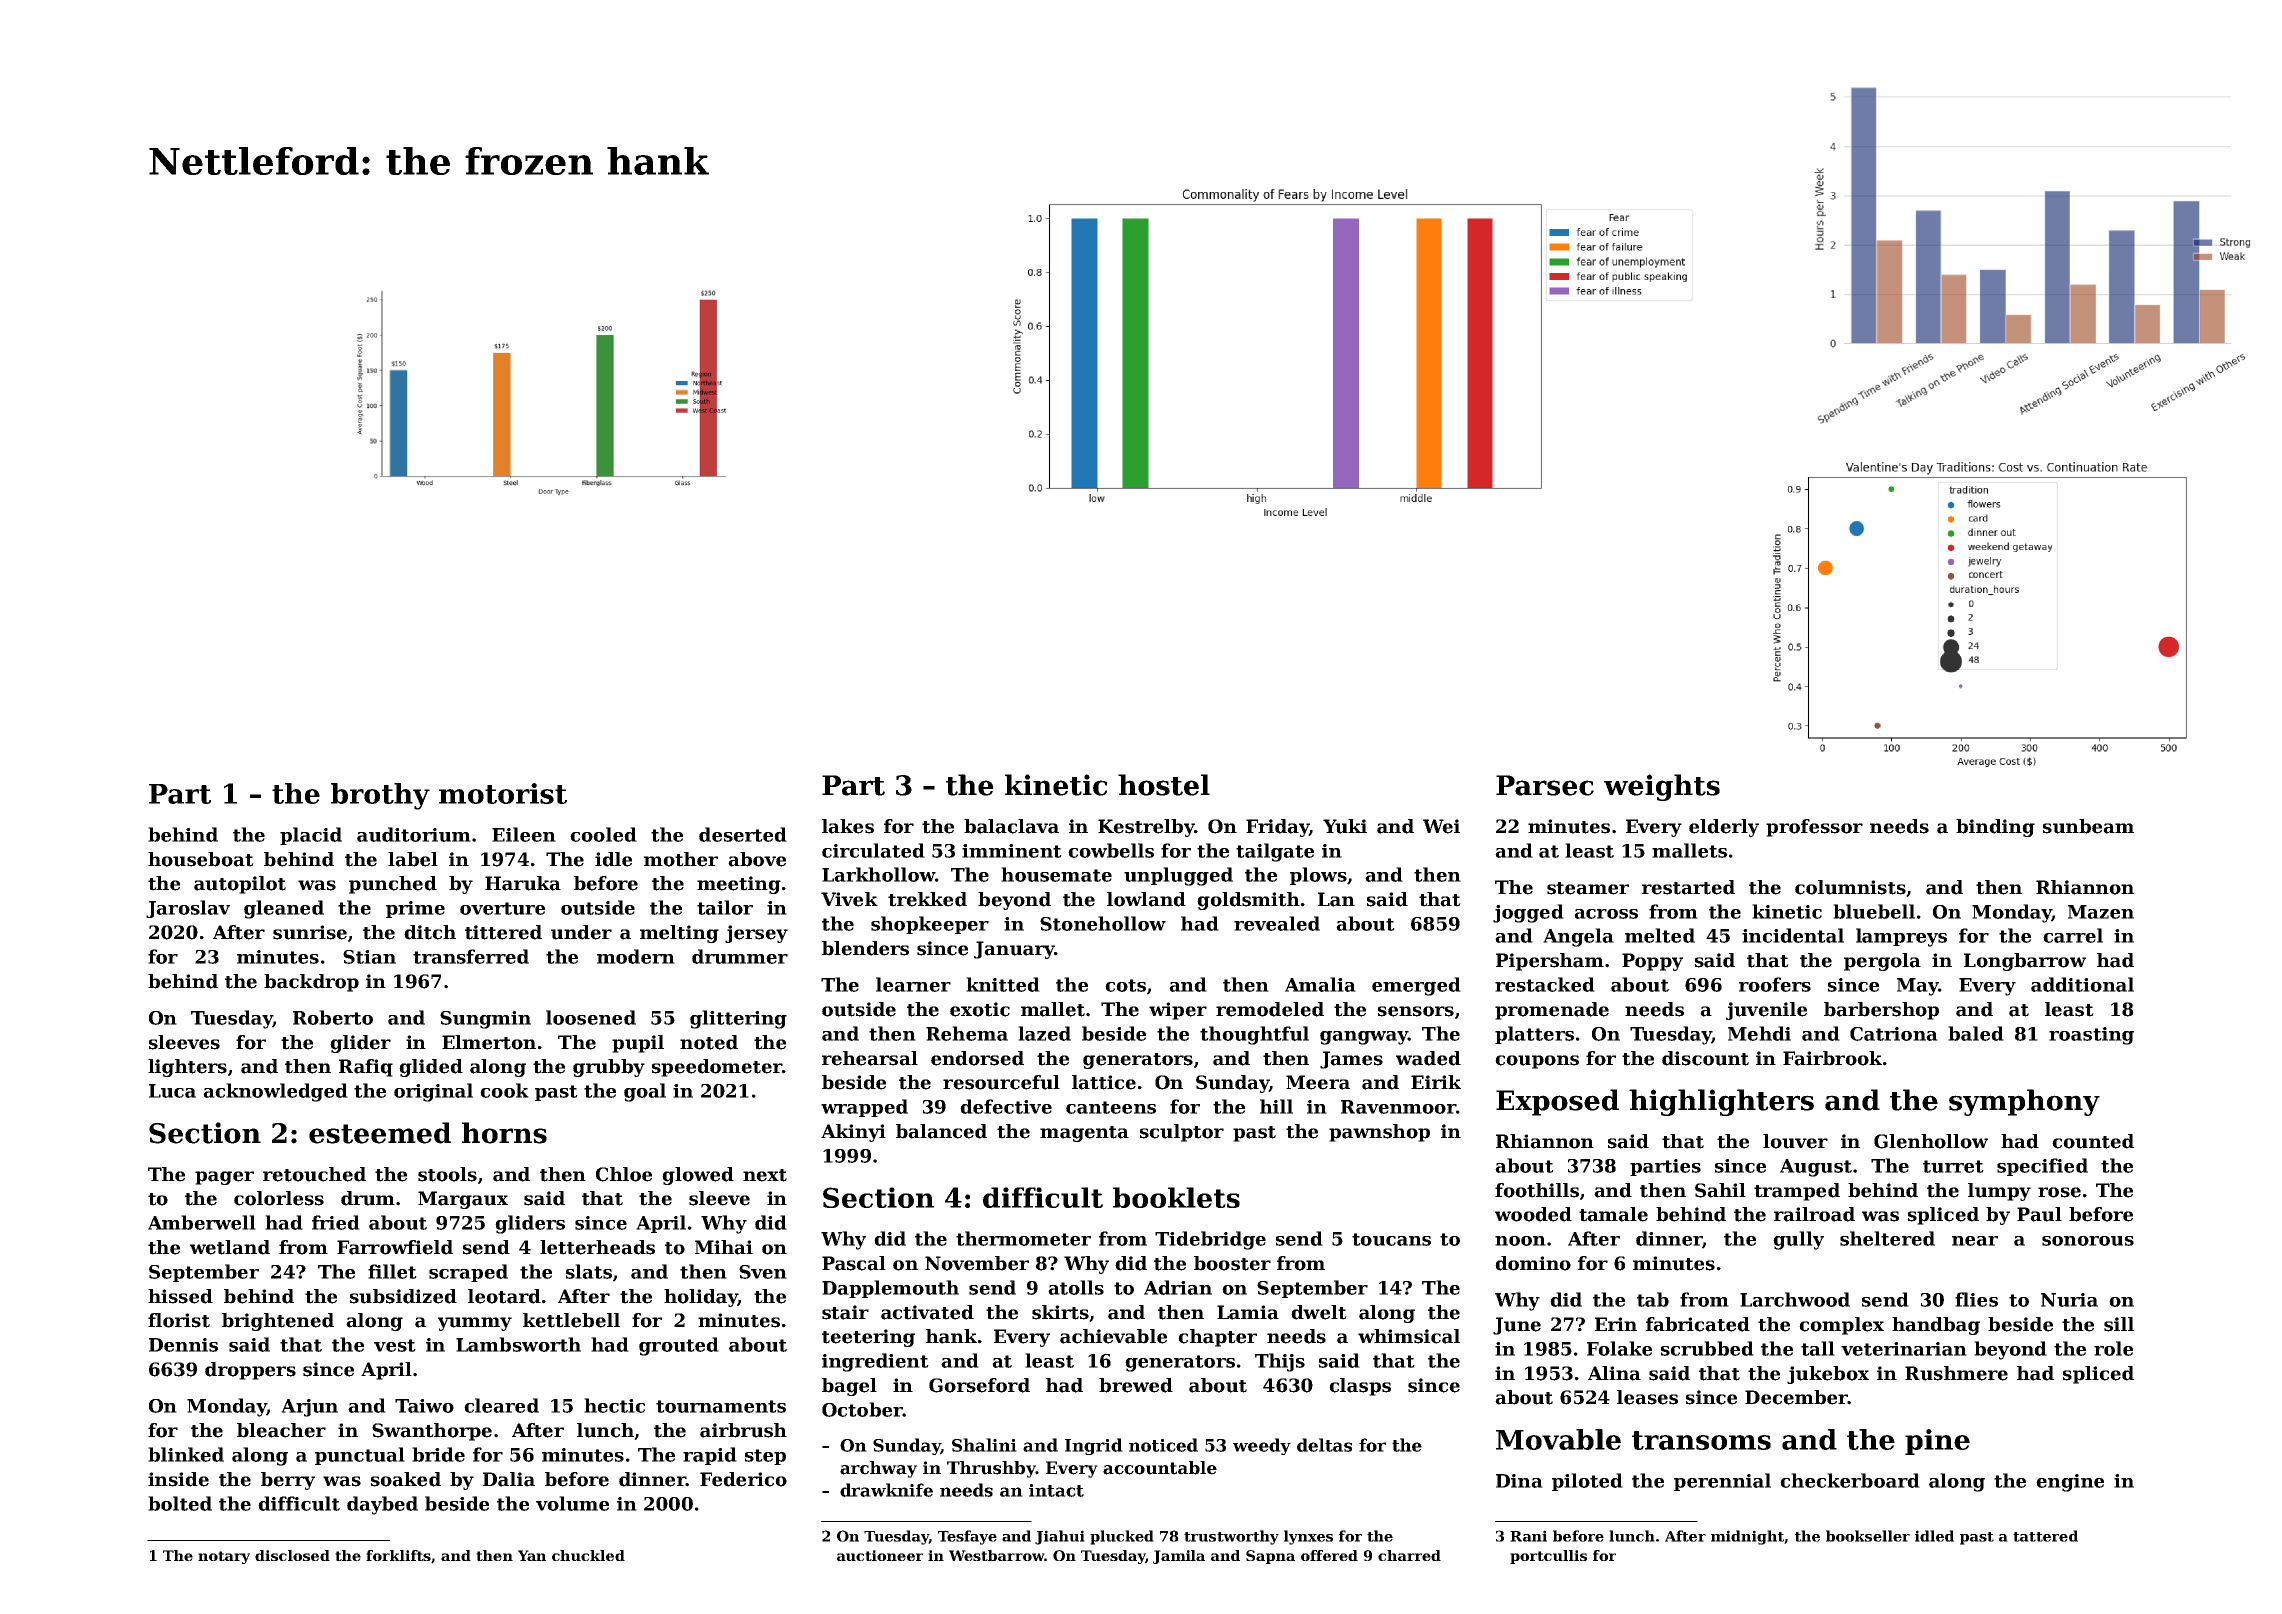 This image has height=1614, width=2282. Describe the element at coordinates (864, 1108) in the image. I see `wrapped` at that location.
